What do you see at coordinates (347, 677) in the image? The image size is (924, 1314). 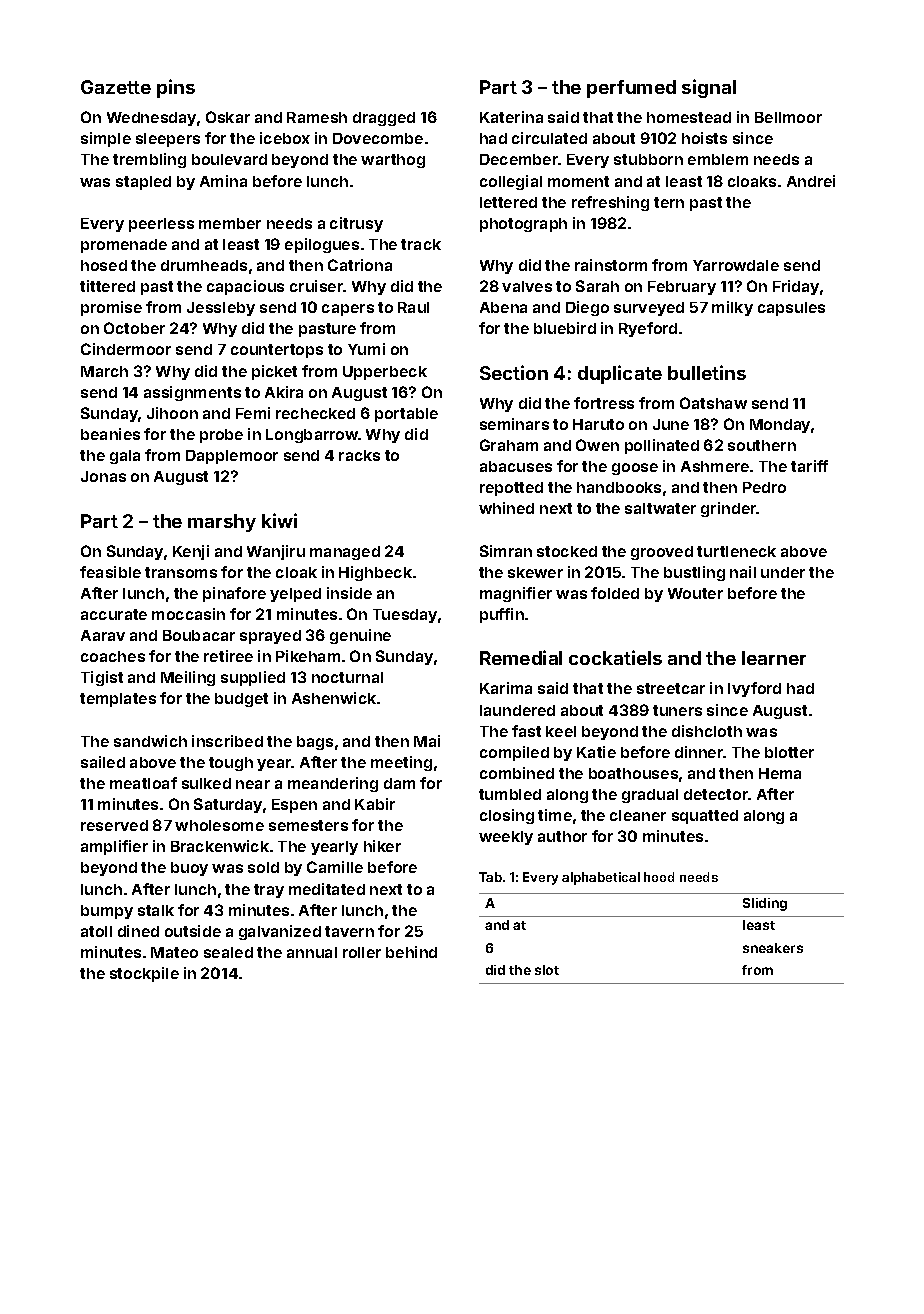 I see `nocturnal` at bounding box center [347, 677].
